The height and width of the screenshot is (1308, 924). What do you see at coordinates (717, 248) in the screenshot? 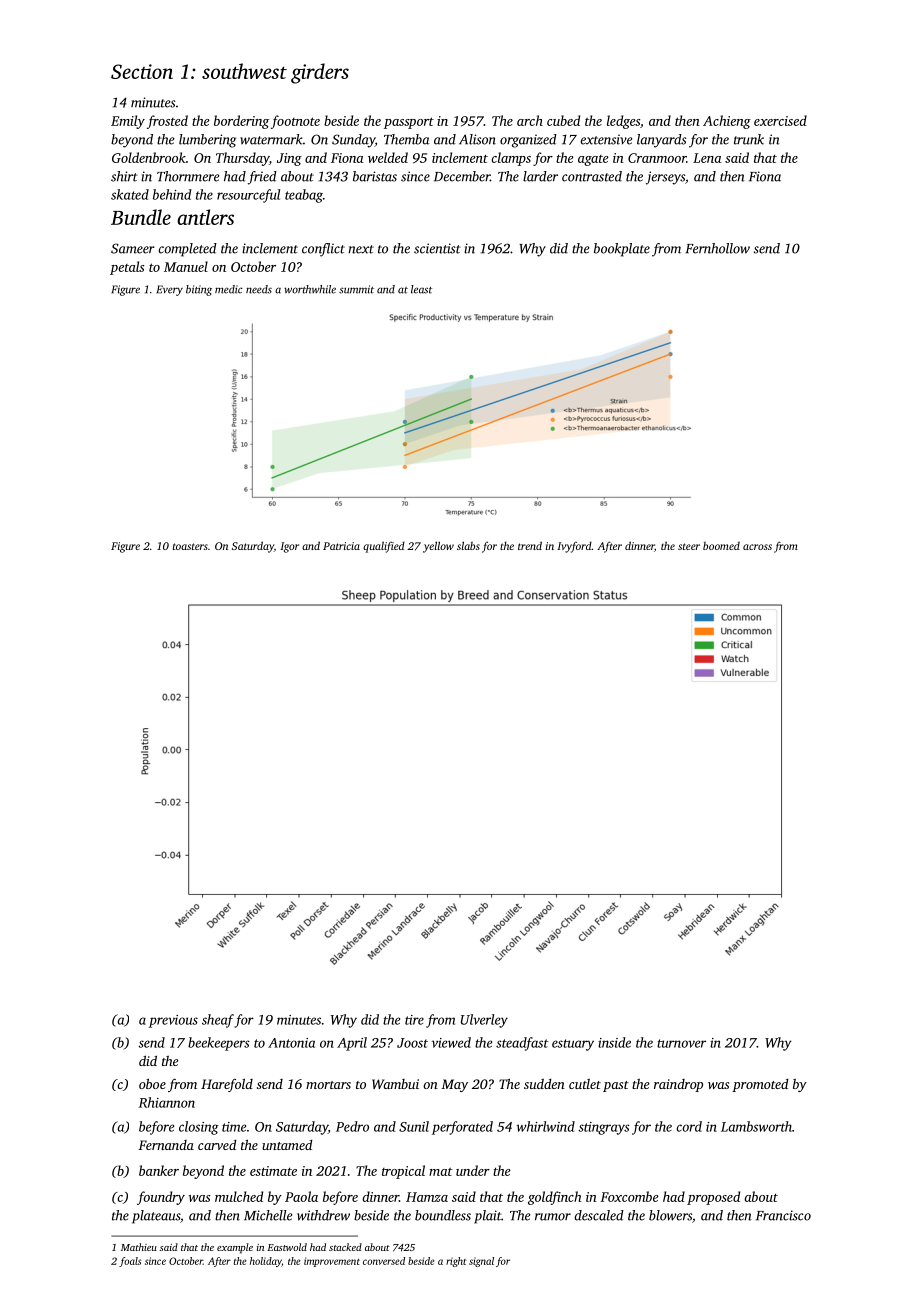
I see `Fernhollow` at bounding box center [717, 248].
